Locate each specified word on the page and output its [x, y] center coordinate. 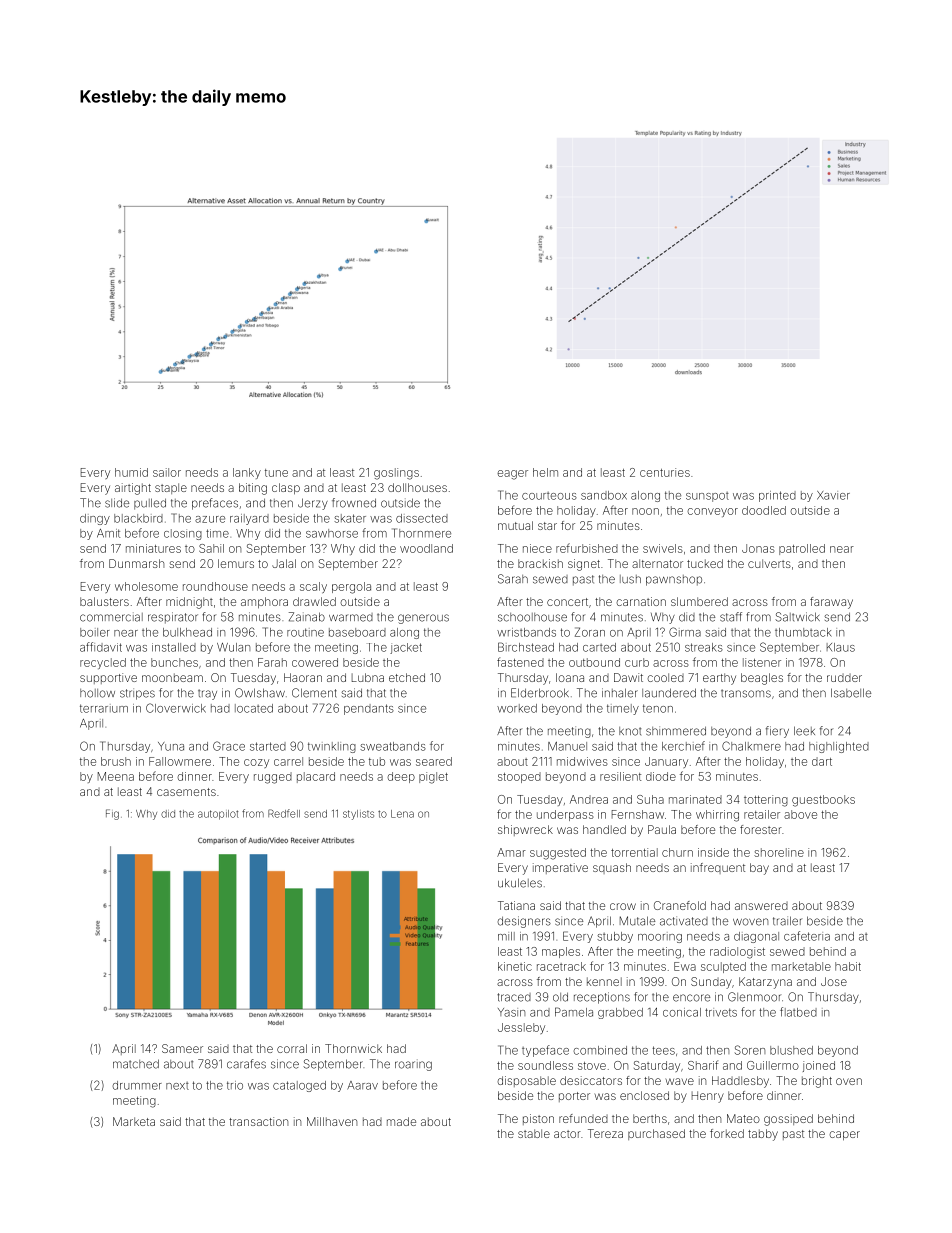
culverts [769, 563]
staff [731, 617]
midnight [189, 603]
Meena [116, 776]
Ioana [570, 677]
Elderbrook [540, 693]
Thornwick [353, 1048]
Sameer [182, 1048]
